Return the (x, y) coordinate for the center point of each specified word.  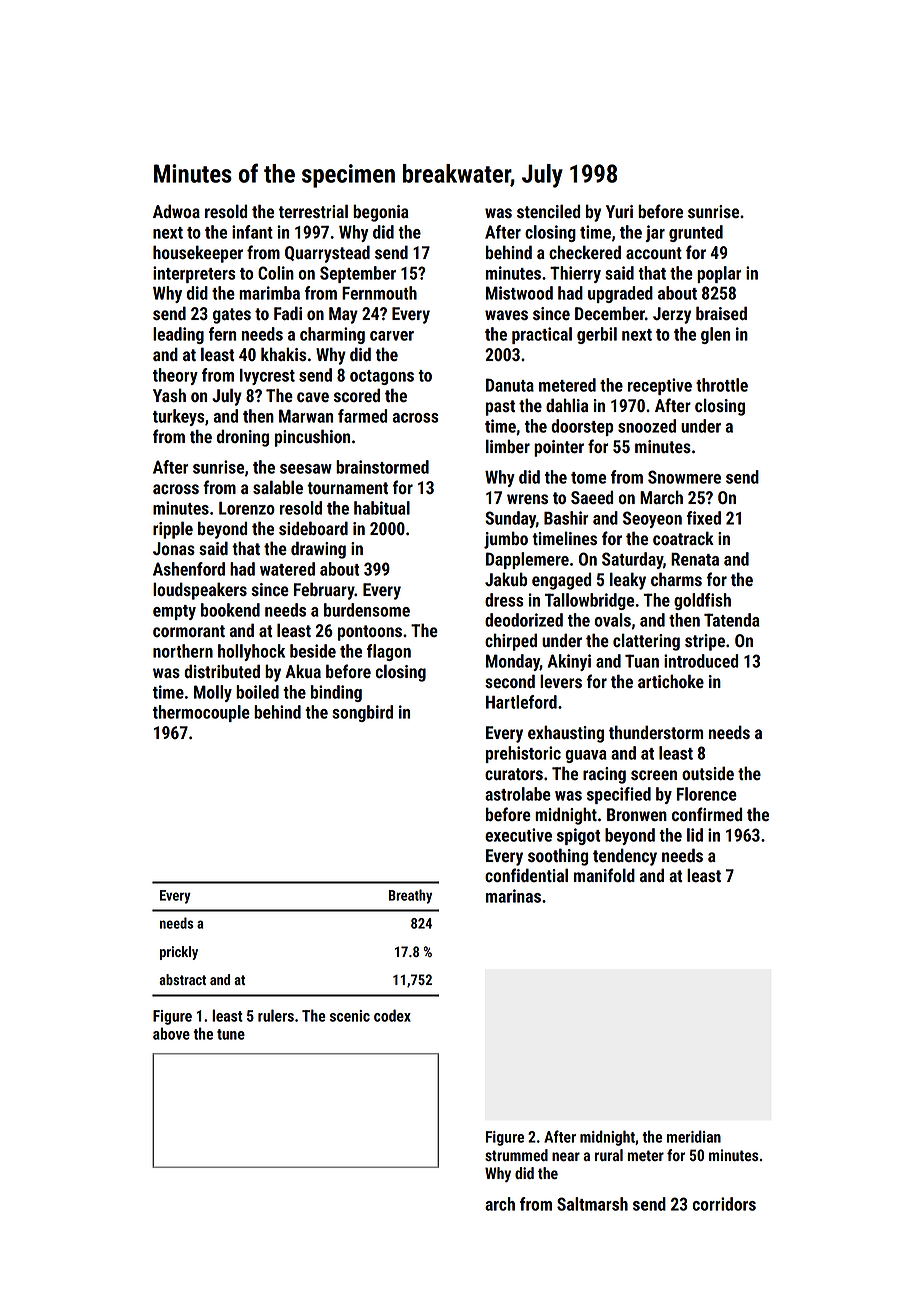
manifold (604, 875)
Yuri (619, 211)
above (171, 1033)
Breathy (410, 896)
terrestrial (313, 211)
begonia (381, 213)
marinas (513, 896)
